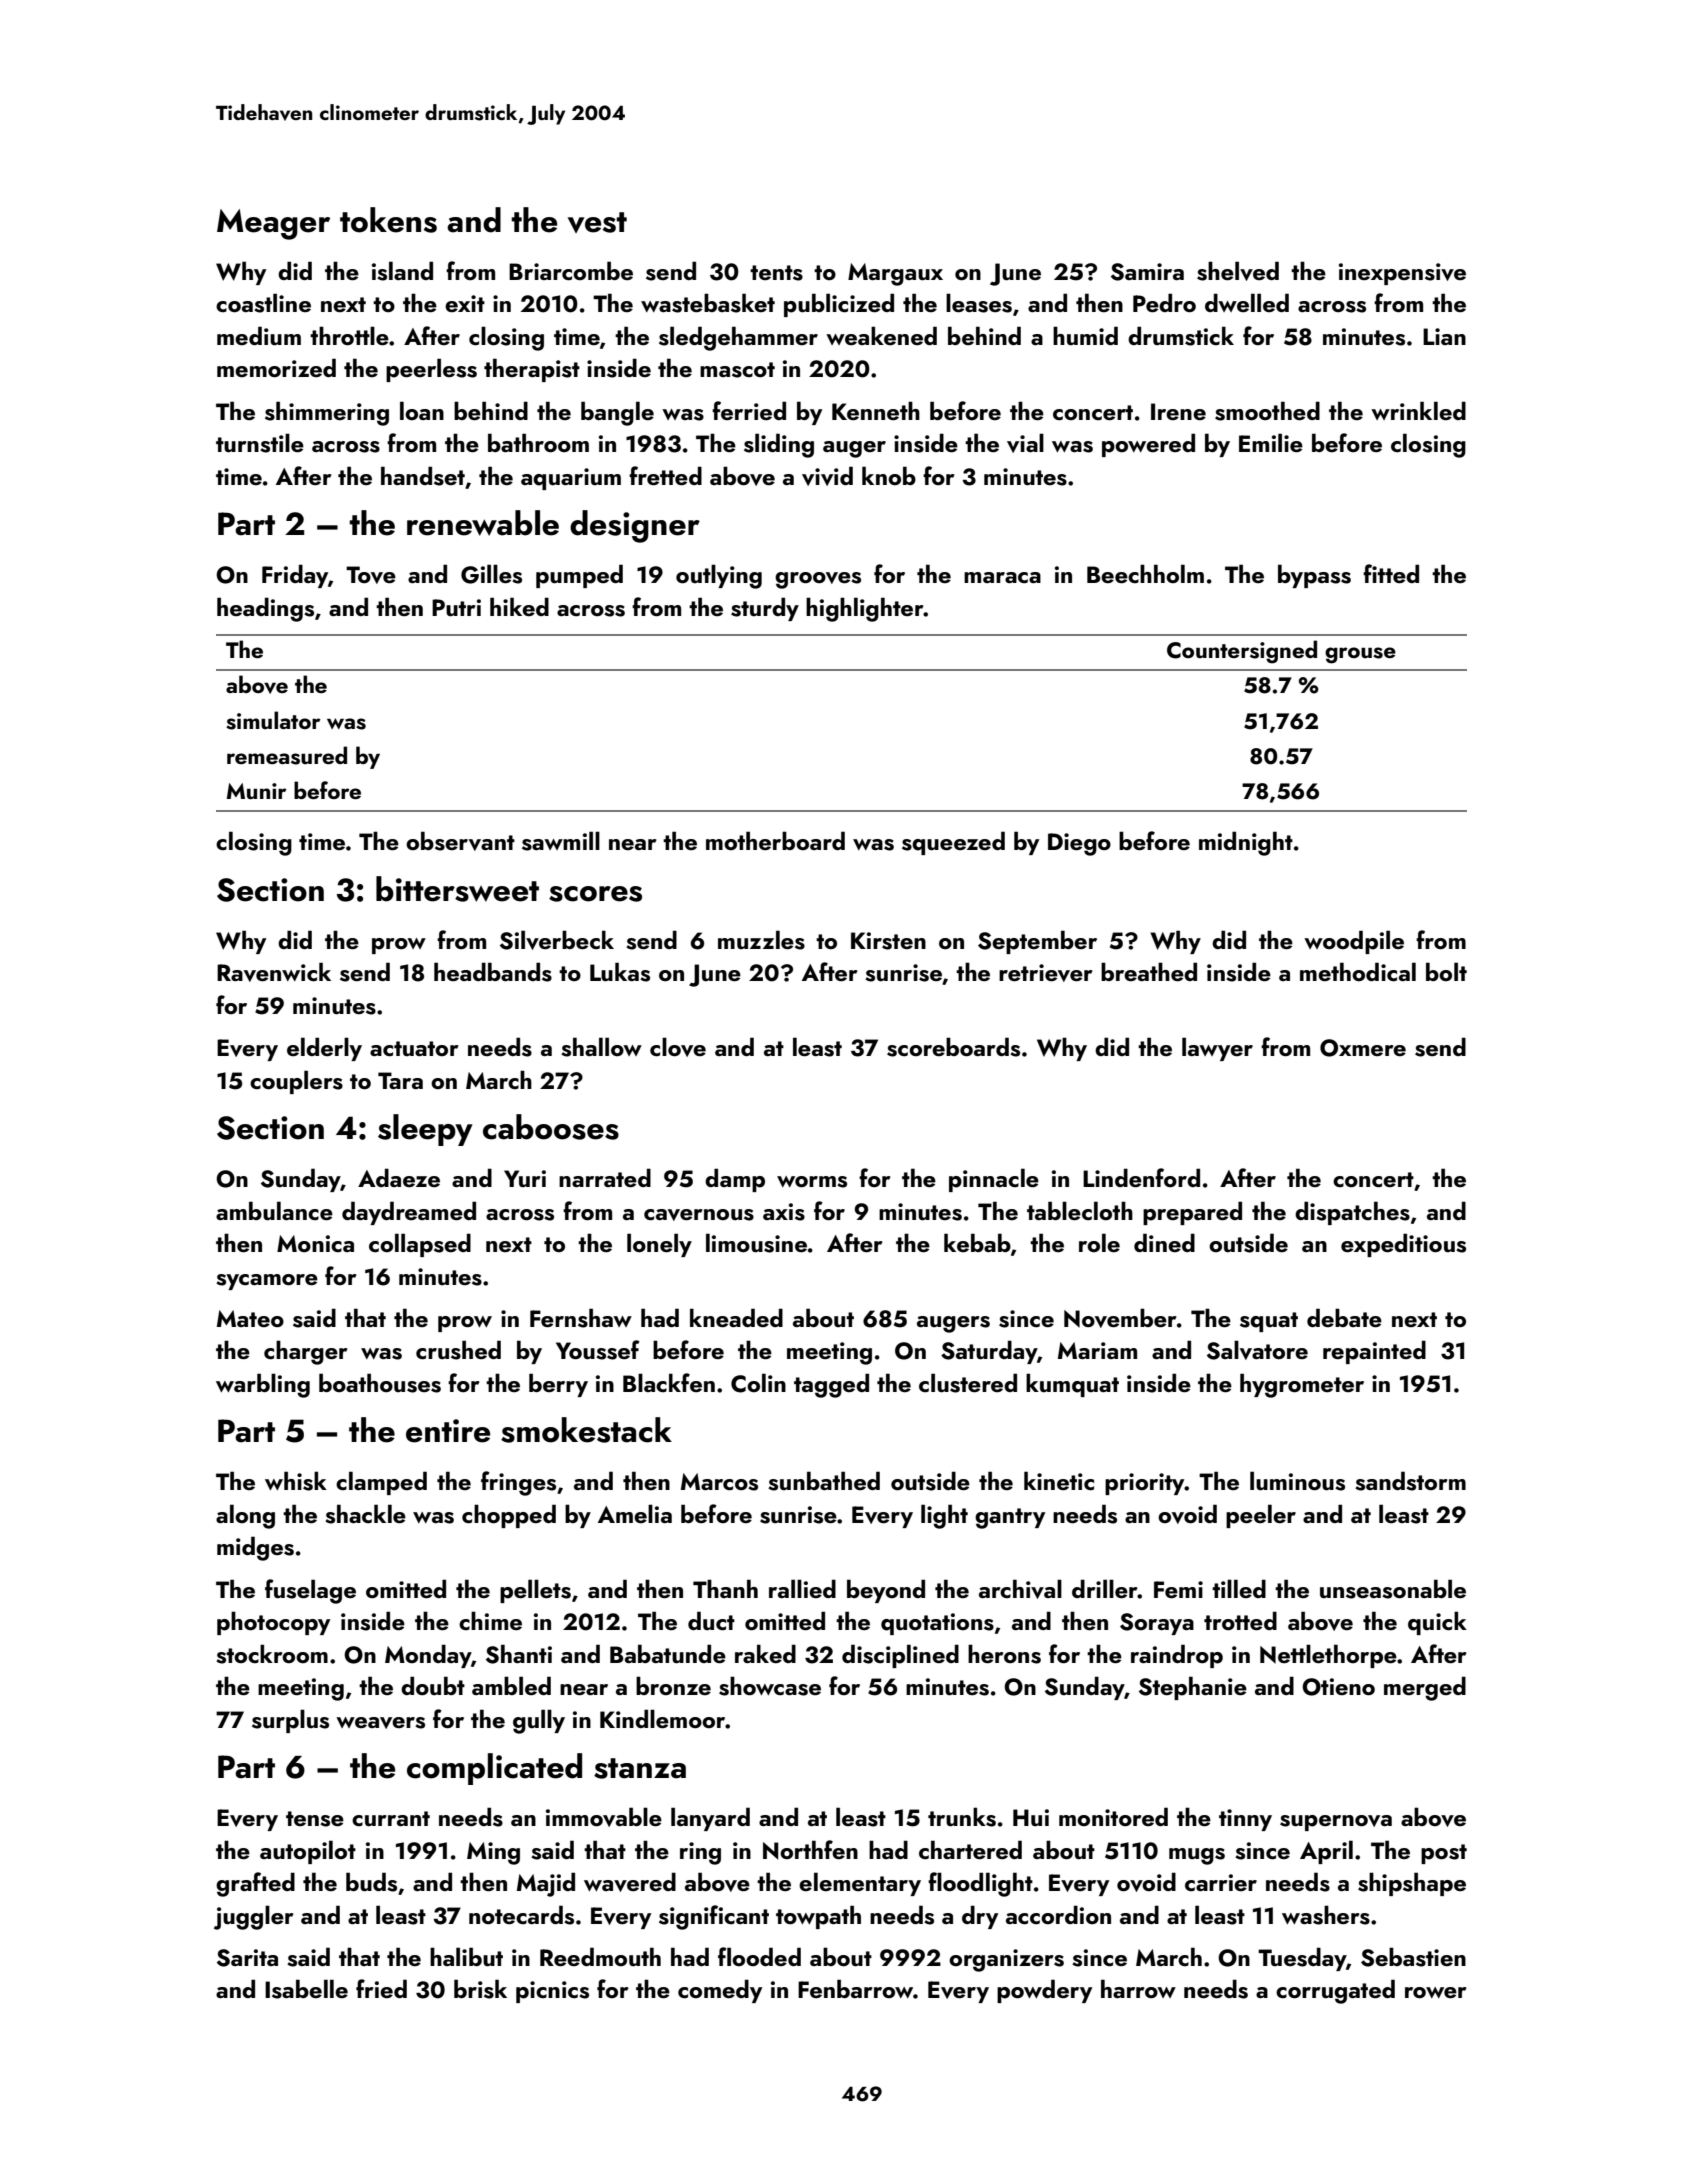  I want to click on headings, so click(265, 609).
